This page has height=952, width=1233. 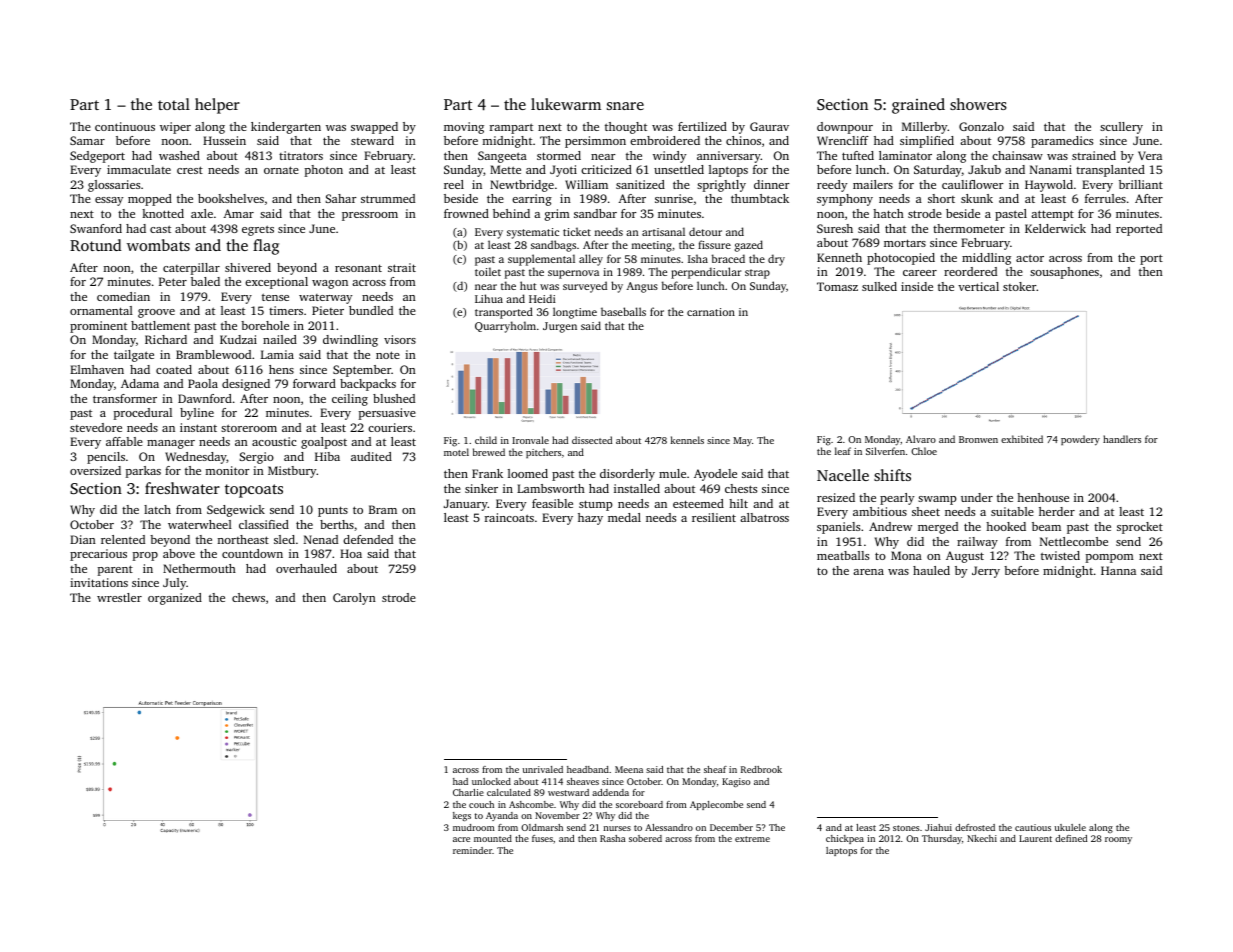 I want to click on actor, so click(x=1030, y=258).
